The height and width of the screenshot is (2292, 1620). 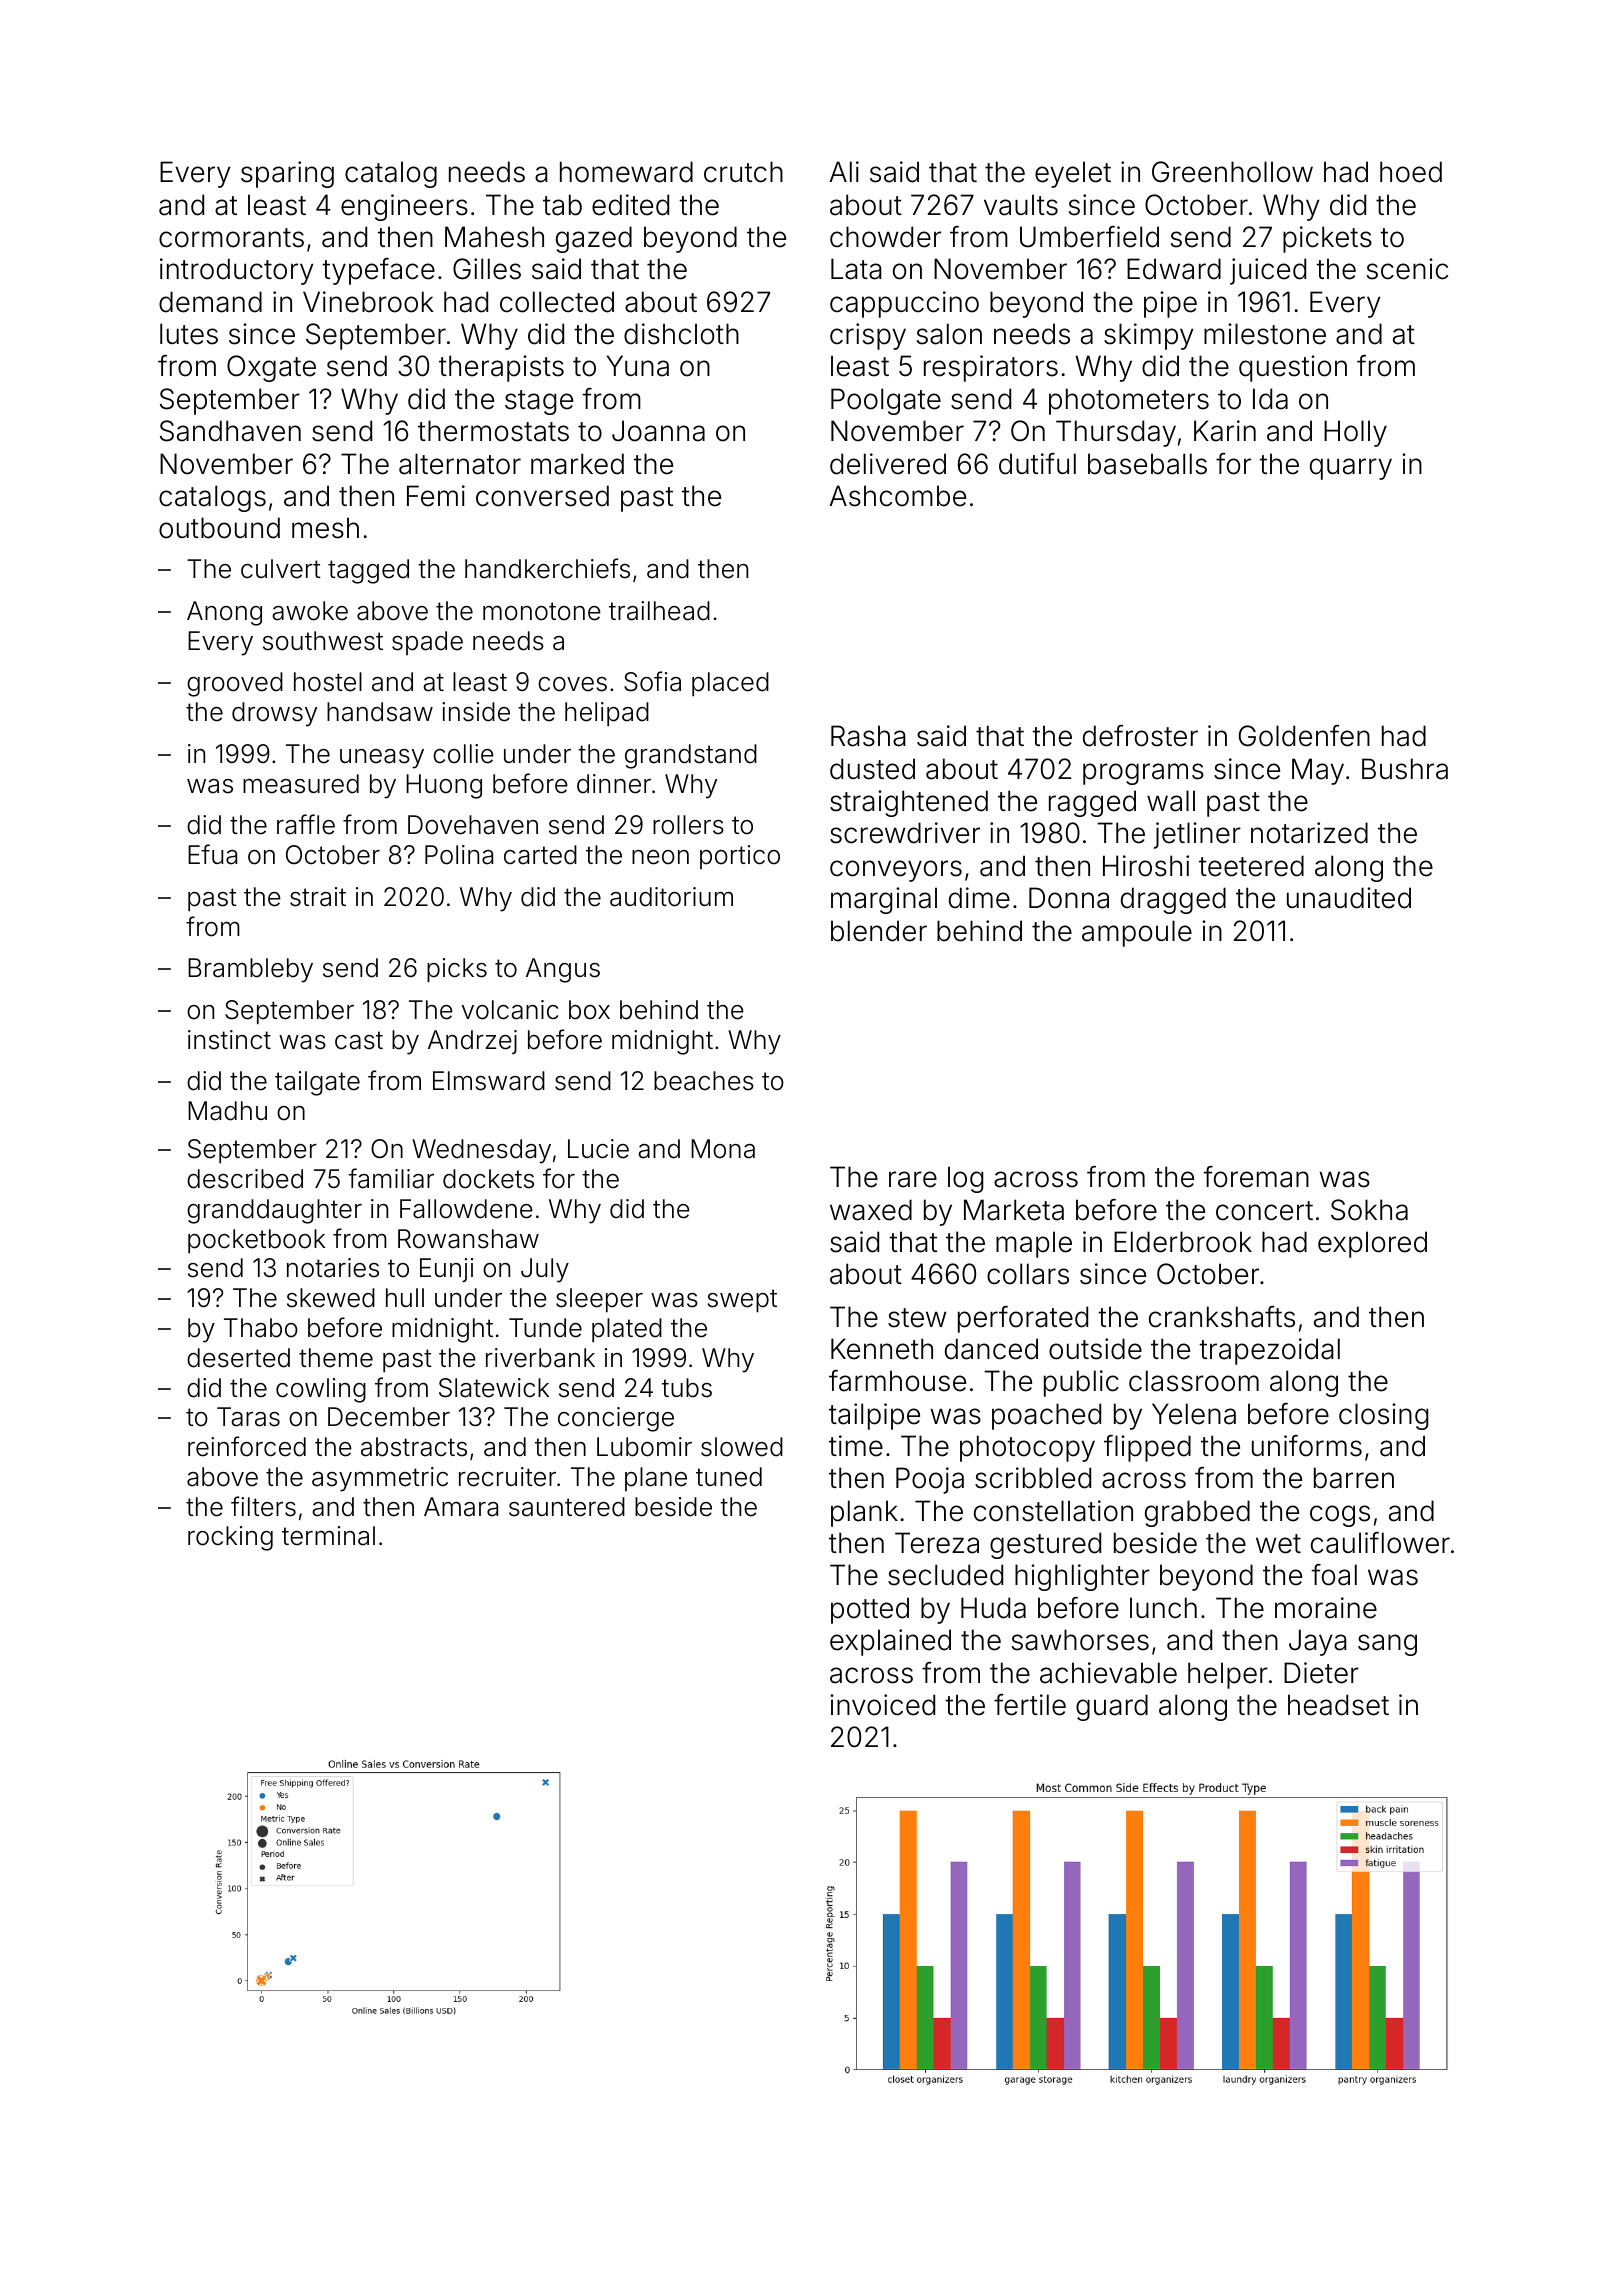 What do you see at coordinates (904, 304) in the screenshot?
I see `cappuccino` at bounding box center [904, 304].
